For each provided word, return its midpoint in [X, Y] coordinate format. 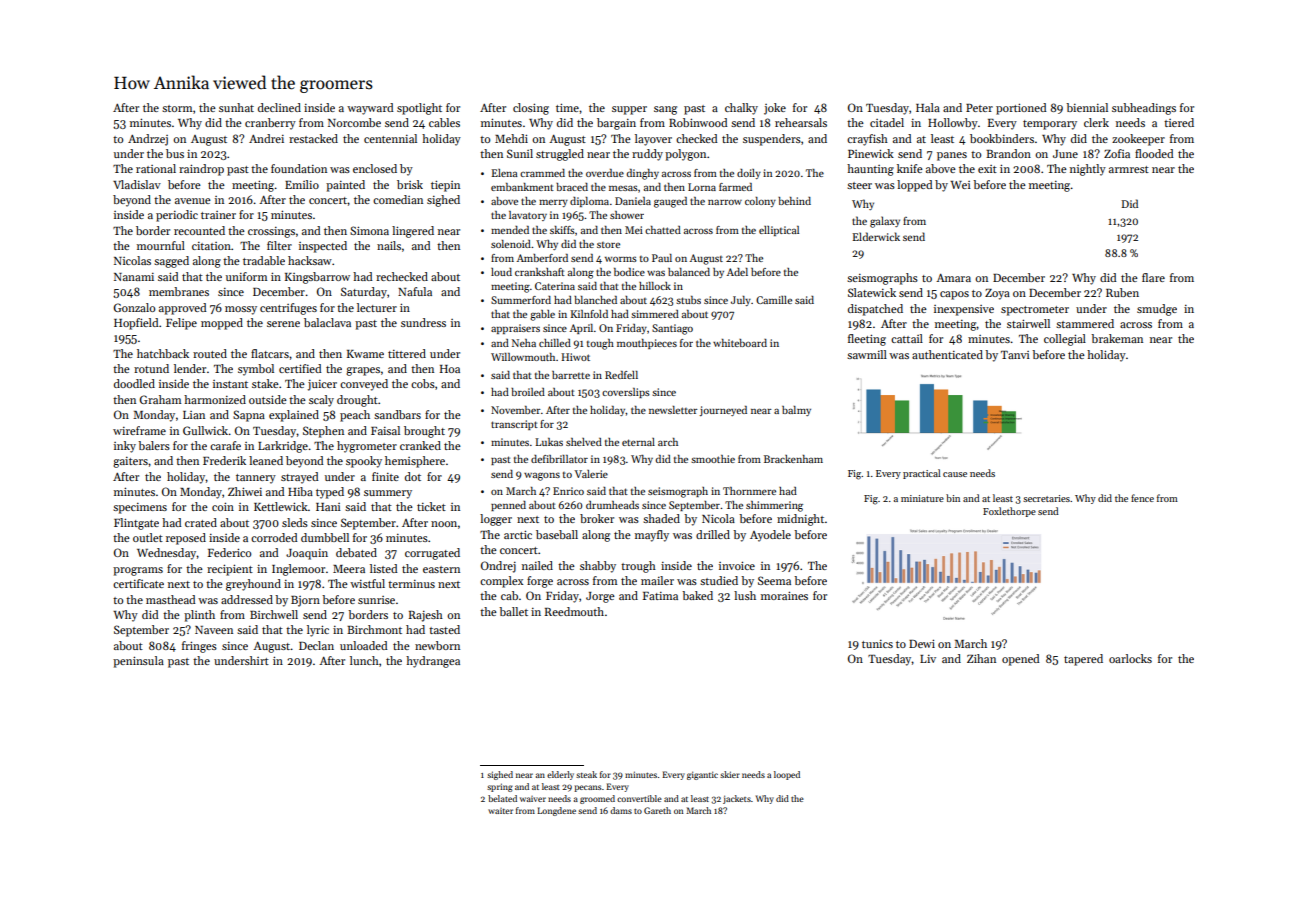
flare [1153, 277]
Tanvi [1015, 355]
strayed [300, 478]
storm [177, 108]
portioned [1021, 109]
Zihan [981, 658]
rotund [151, 368]
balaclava [327, 322]
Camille [774, 300]
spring [500, 787]
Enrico [568, 491]
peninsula [138, 662]
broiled [528, 392]
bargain [616, 124]
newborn [437, 645]
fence [1142, 498]
